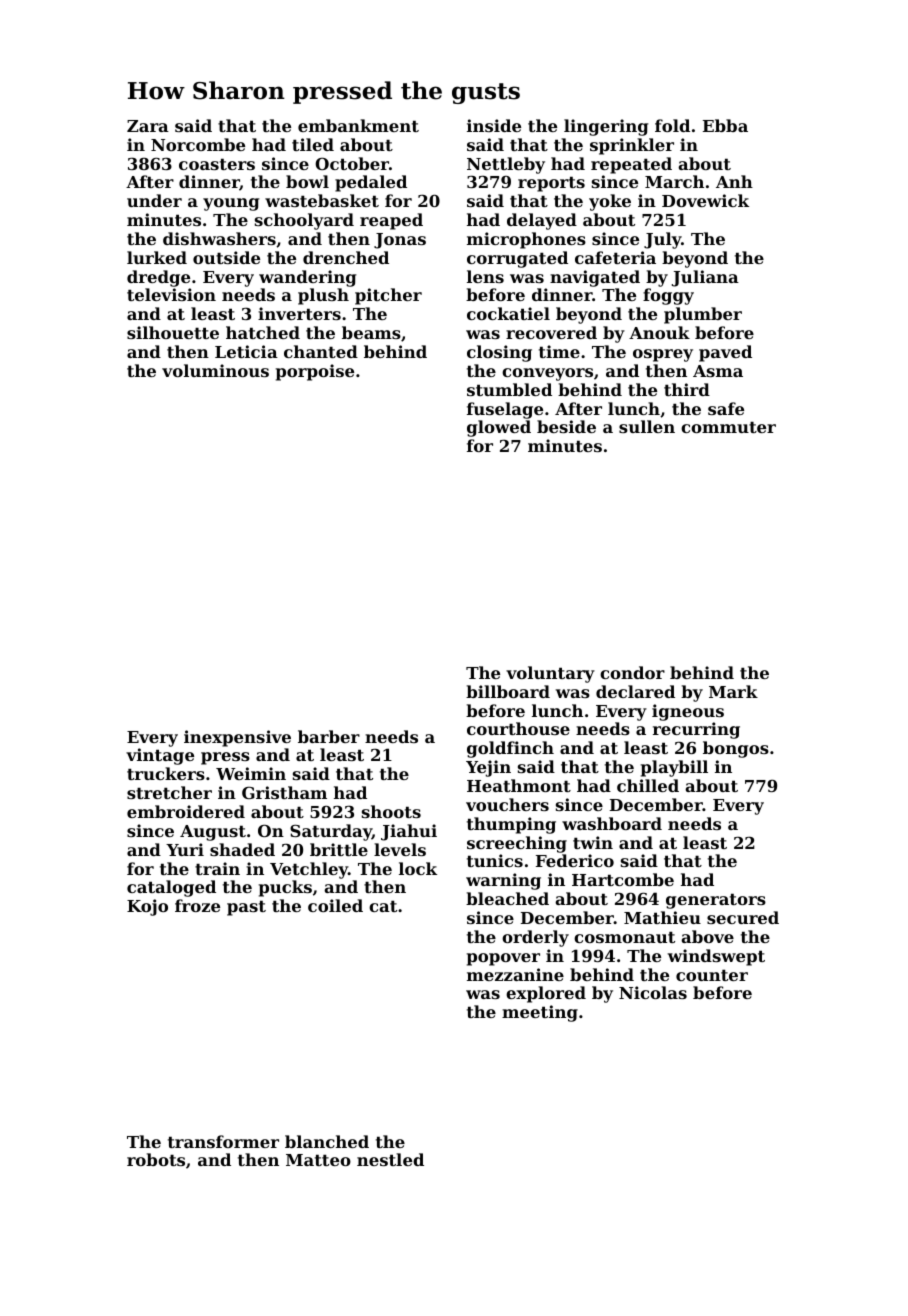  I want to click on blanched, so click(327, 1141).
